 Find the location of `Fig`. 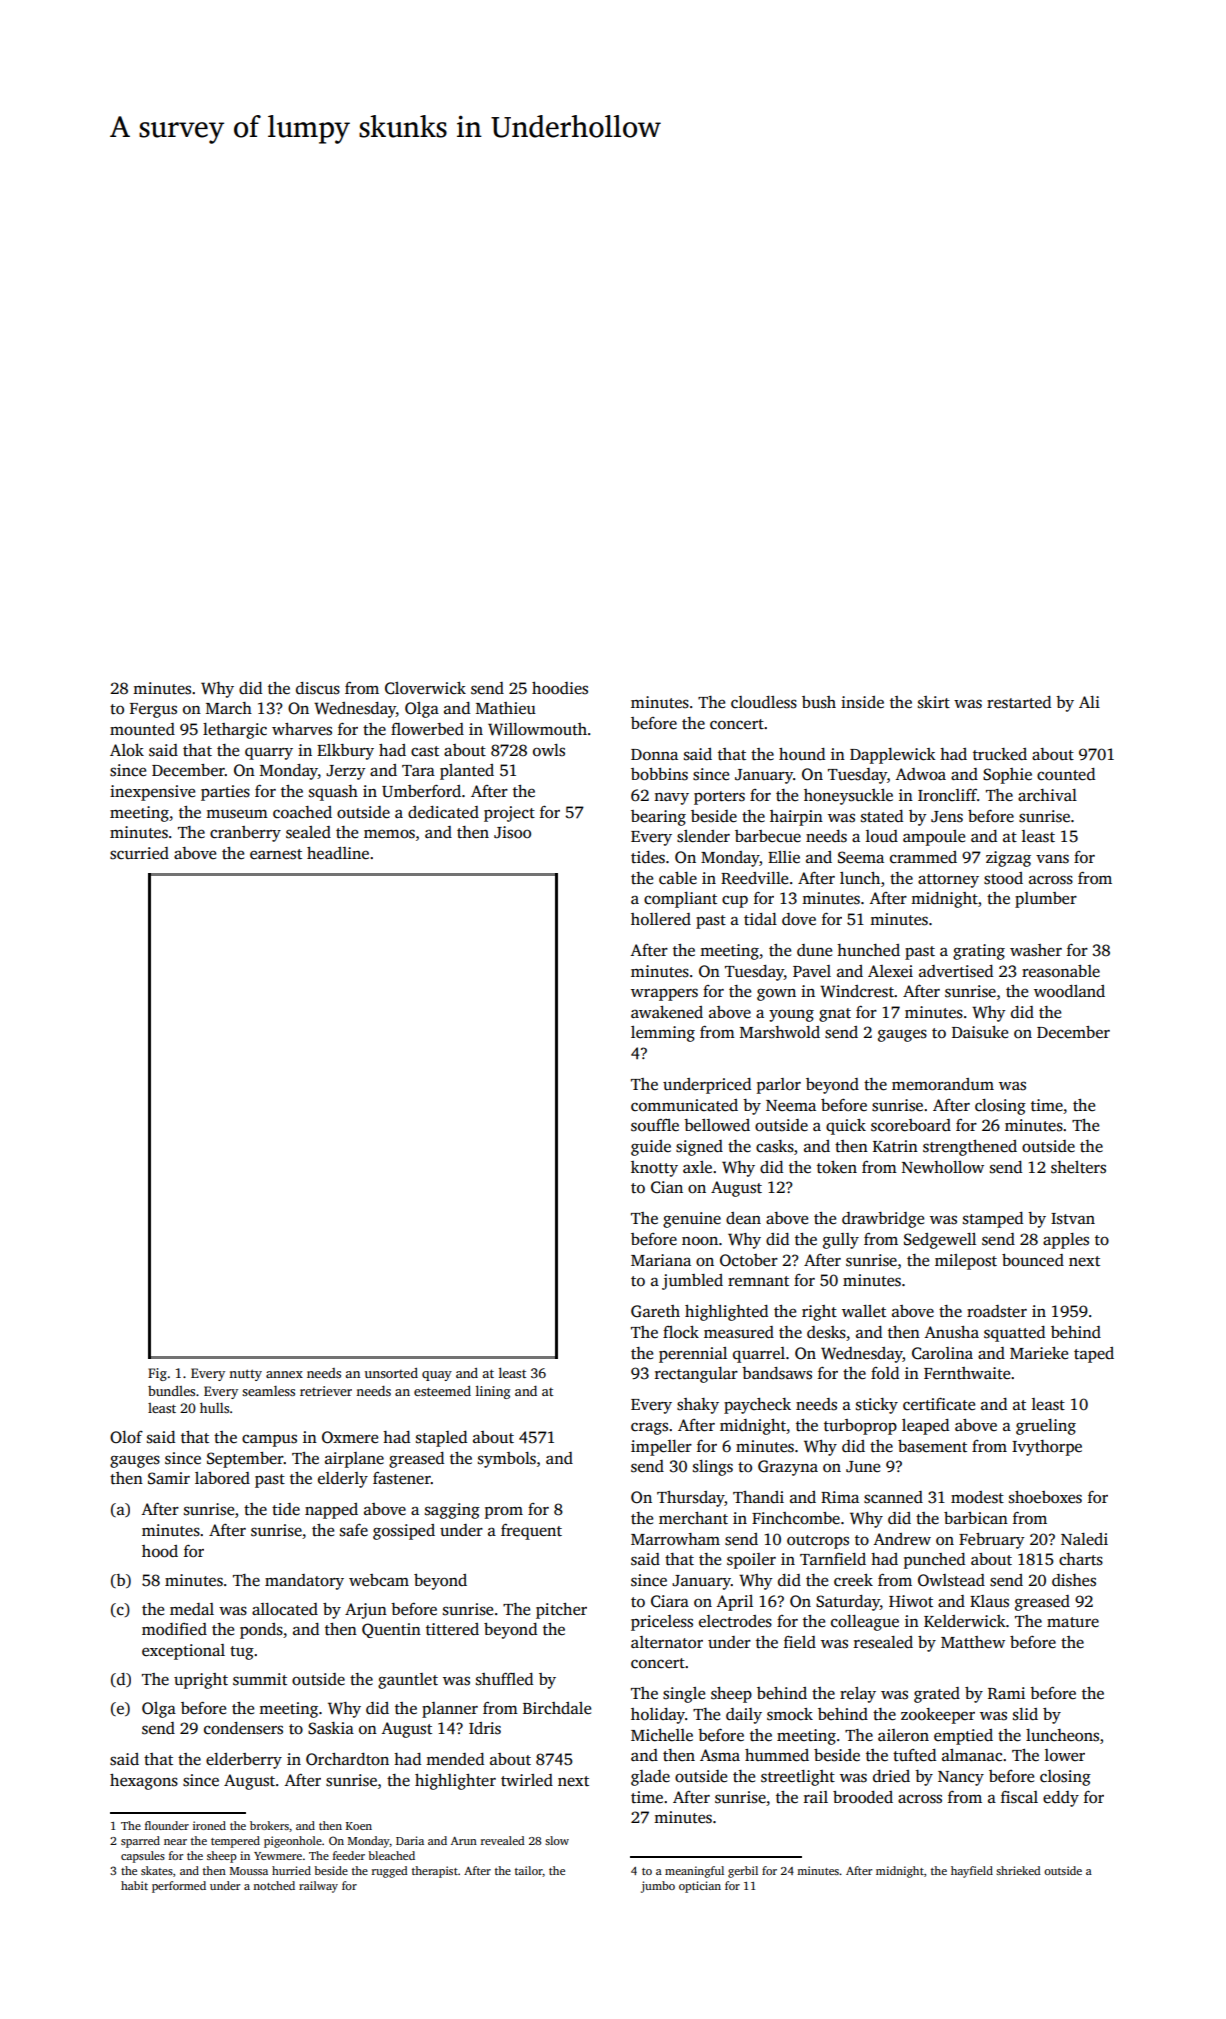

Fig is located at coordinates (157, 1374).
